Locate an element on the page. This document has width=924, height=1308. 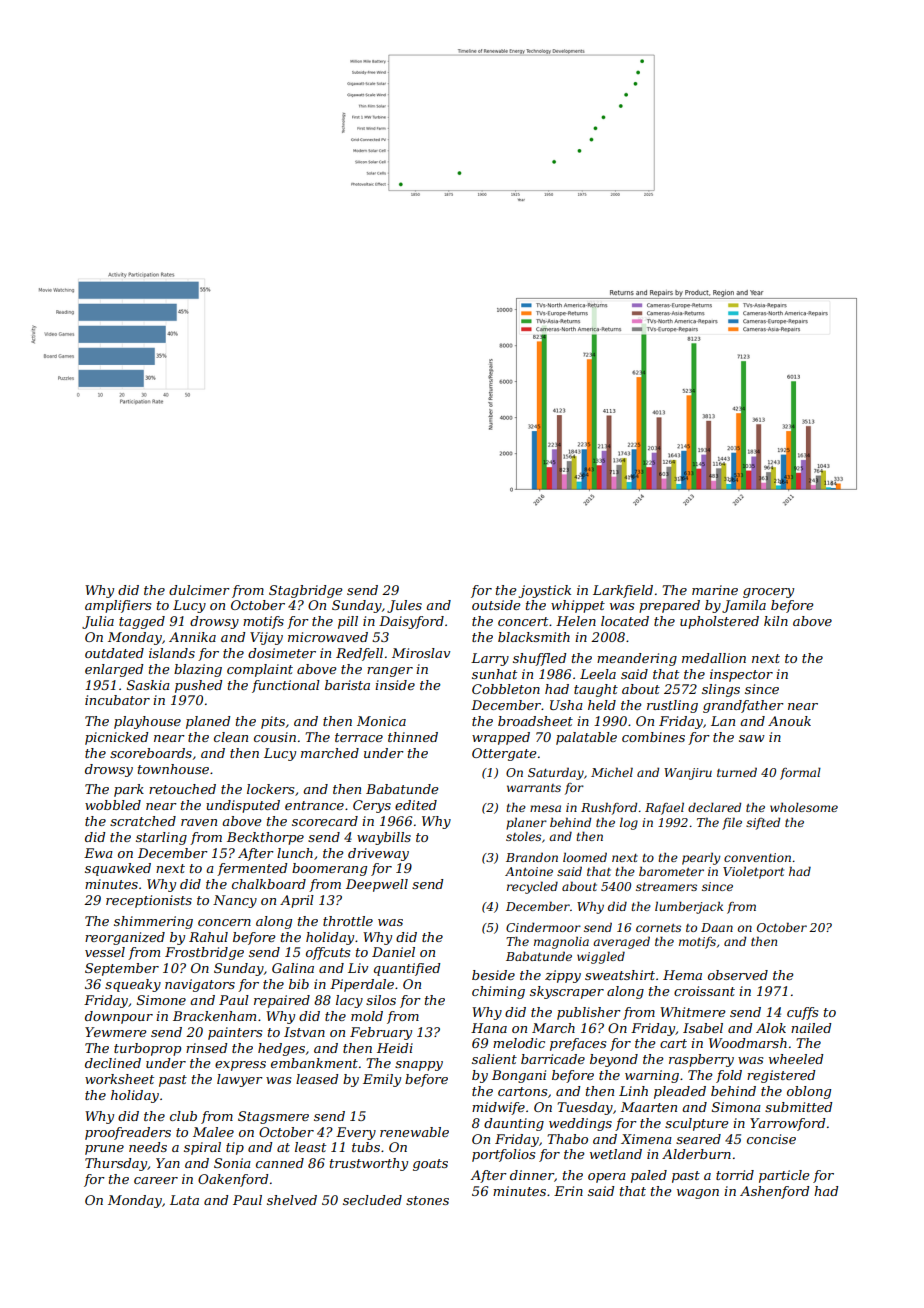
Rushford is located at coordinates (609, 808).
